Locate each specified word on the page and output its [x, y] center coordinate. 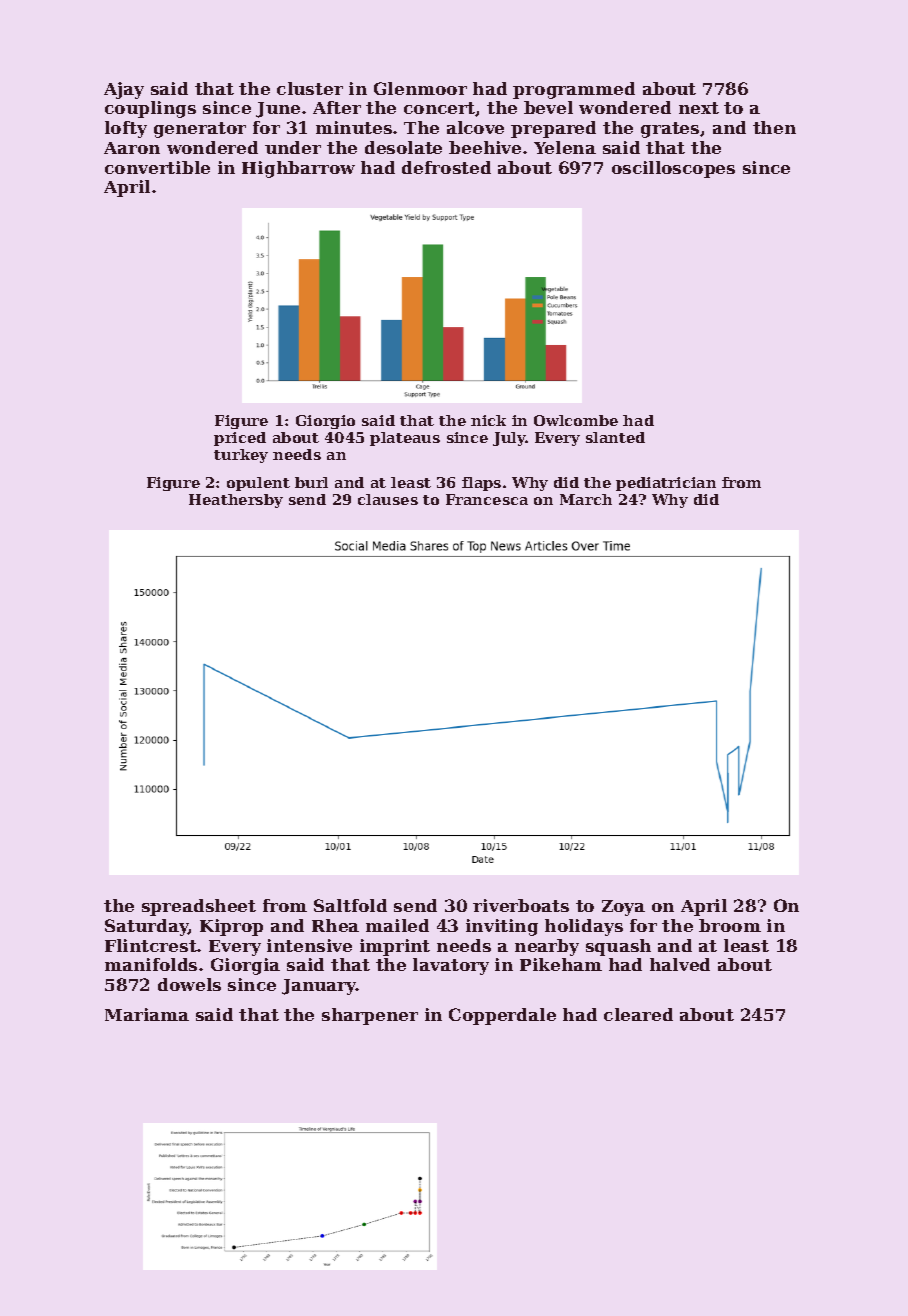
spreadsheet [199, 907]
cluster [310, 88]
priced [240, 439]
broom [730, 925]
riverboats [521, 905]
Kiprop [231, 927]
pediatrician [666, 484]
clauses [388, 499]
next [699, 108]
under [293, 147]
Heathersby [236, 501]
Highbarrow [298, 169]
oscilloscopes [673, 169]
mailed [397, 925]
